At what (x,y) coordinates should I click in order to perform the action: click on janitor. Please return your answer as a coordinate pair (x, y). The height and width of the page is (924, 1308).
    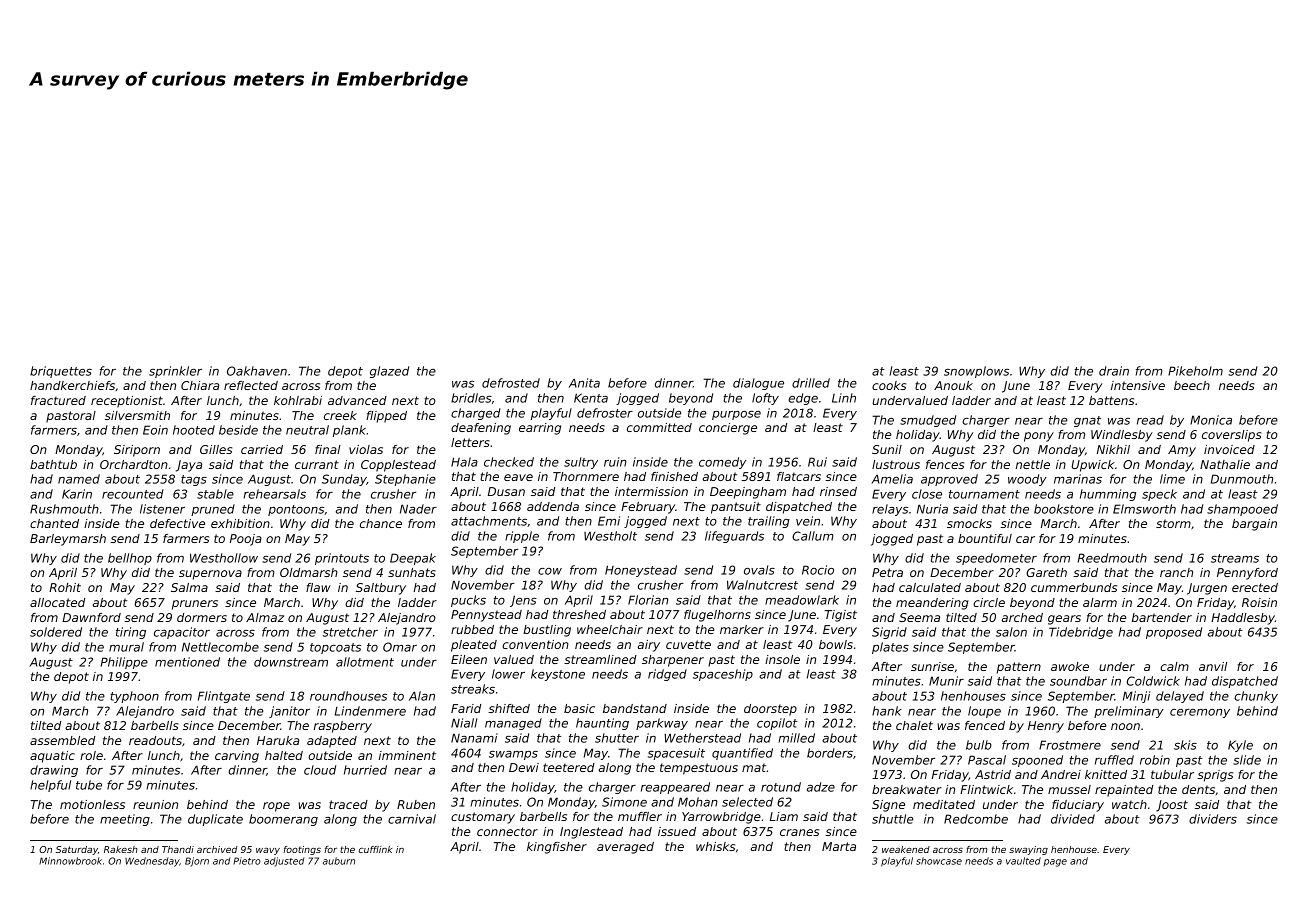
    Looking at the image, I should click on (289, 712).
